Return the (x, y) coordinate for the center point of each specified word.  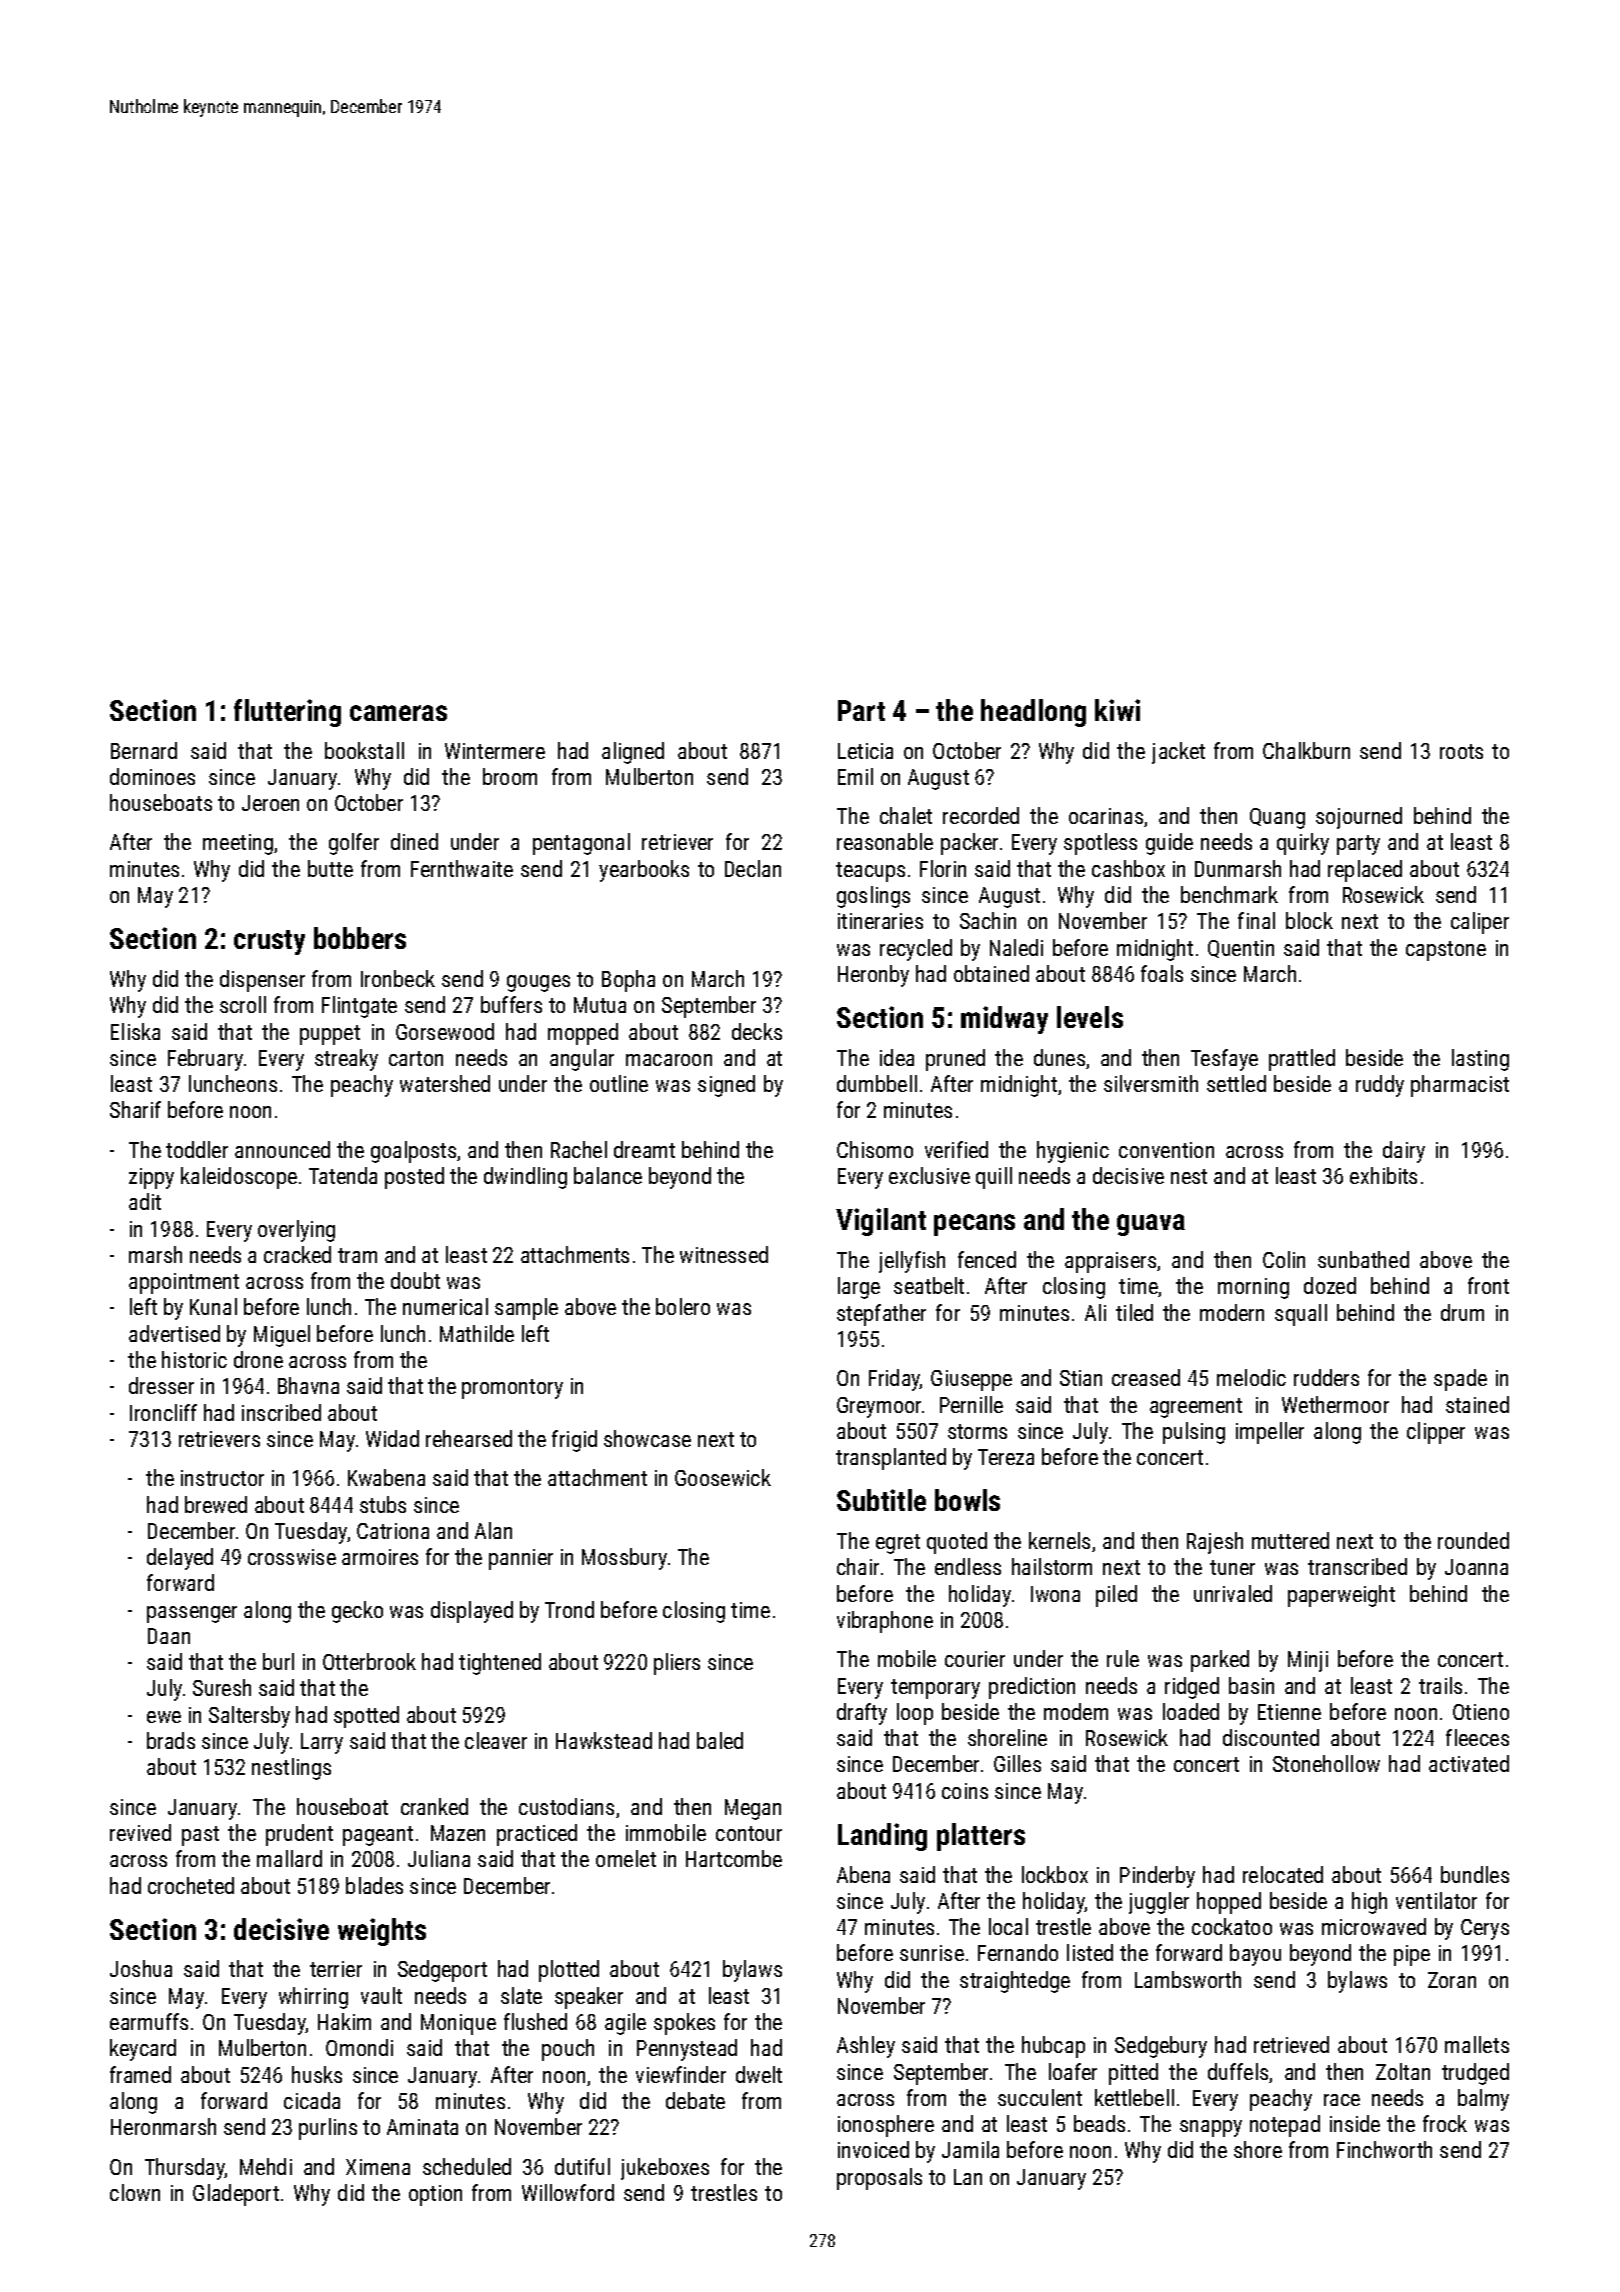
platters (981, 1837)
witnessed (724, 1254)
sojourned (1359, 818)
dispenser (262, 981)
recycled (916, 950)
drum (1462, 1312)
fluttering (287, 713)
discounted (1271, 1737)
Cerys (1485, 1929)
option (435, 2195)
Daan (169, 1636)
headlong (1033, 713)
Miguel (282, 1336)
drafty (862, 1714)
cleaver (496, 1740)
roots (1461, 751)
